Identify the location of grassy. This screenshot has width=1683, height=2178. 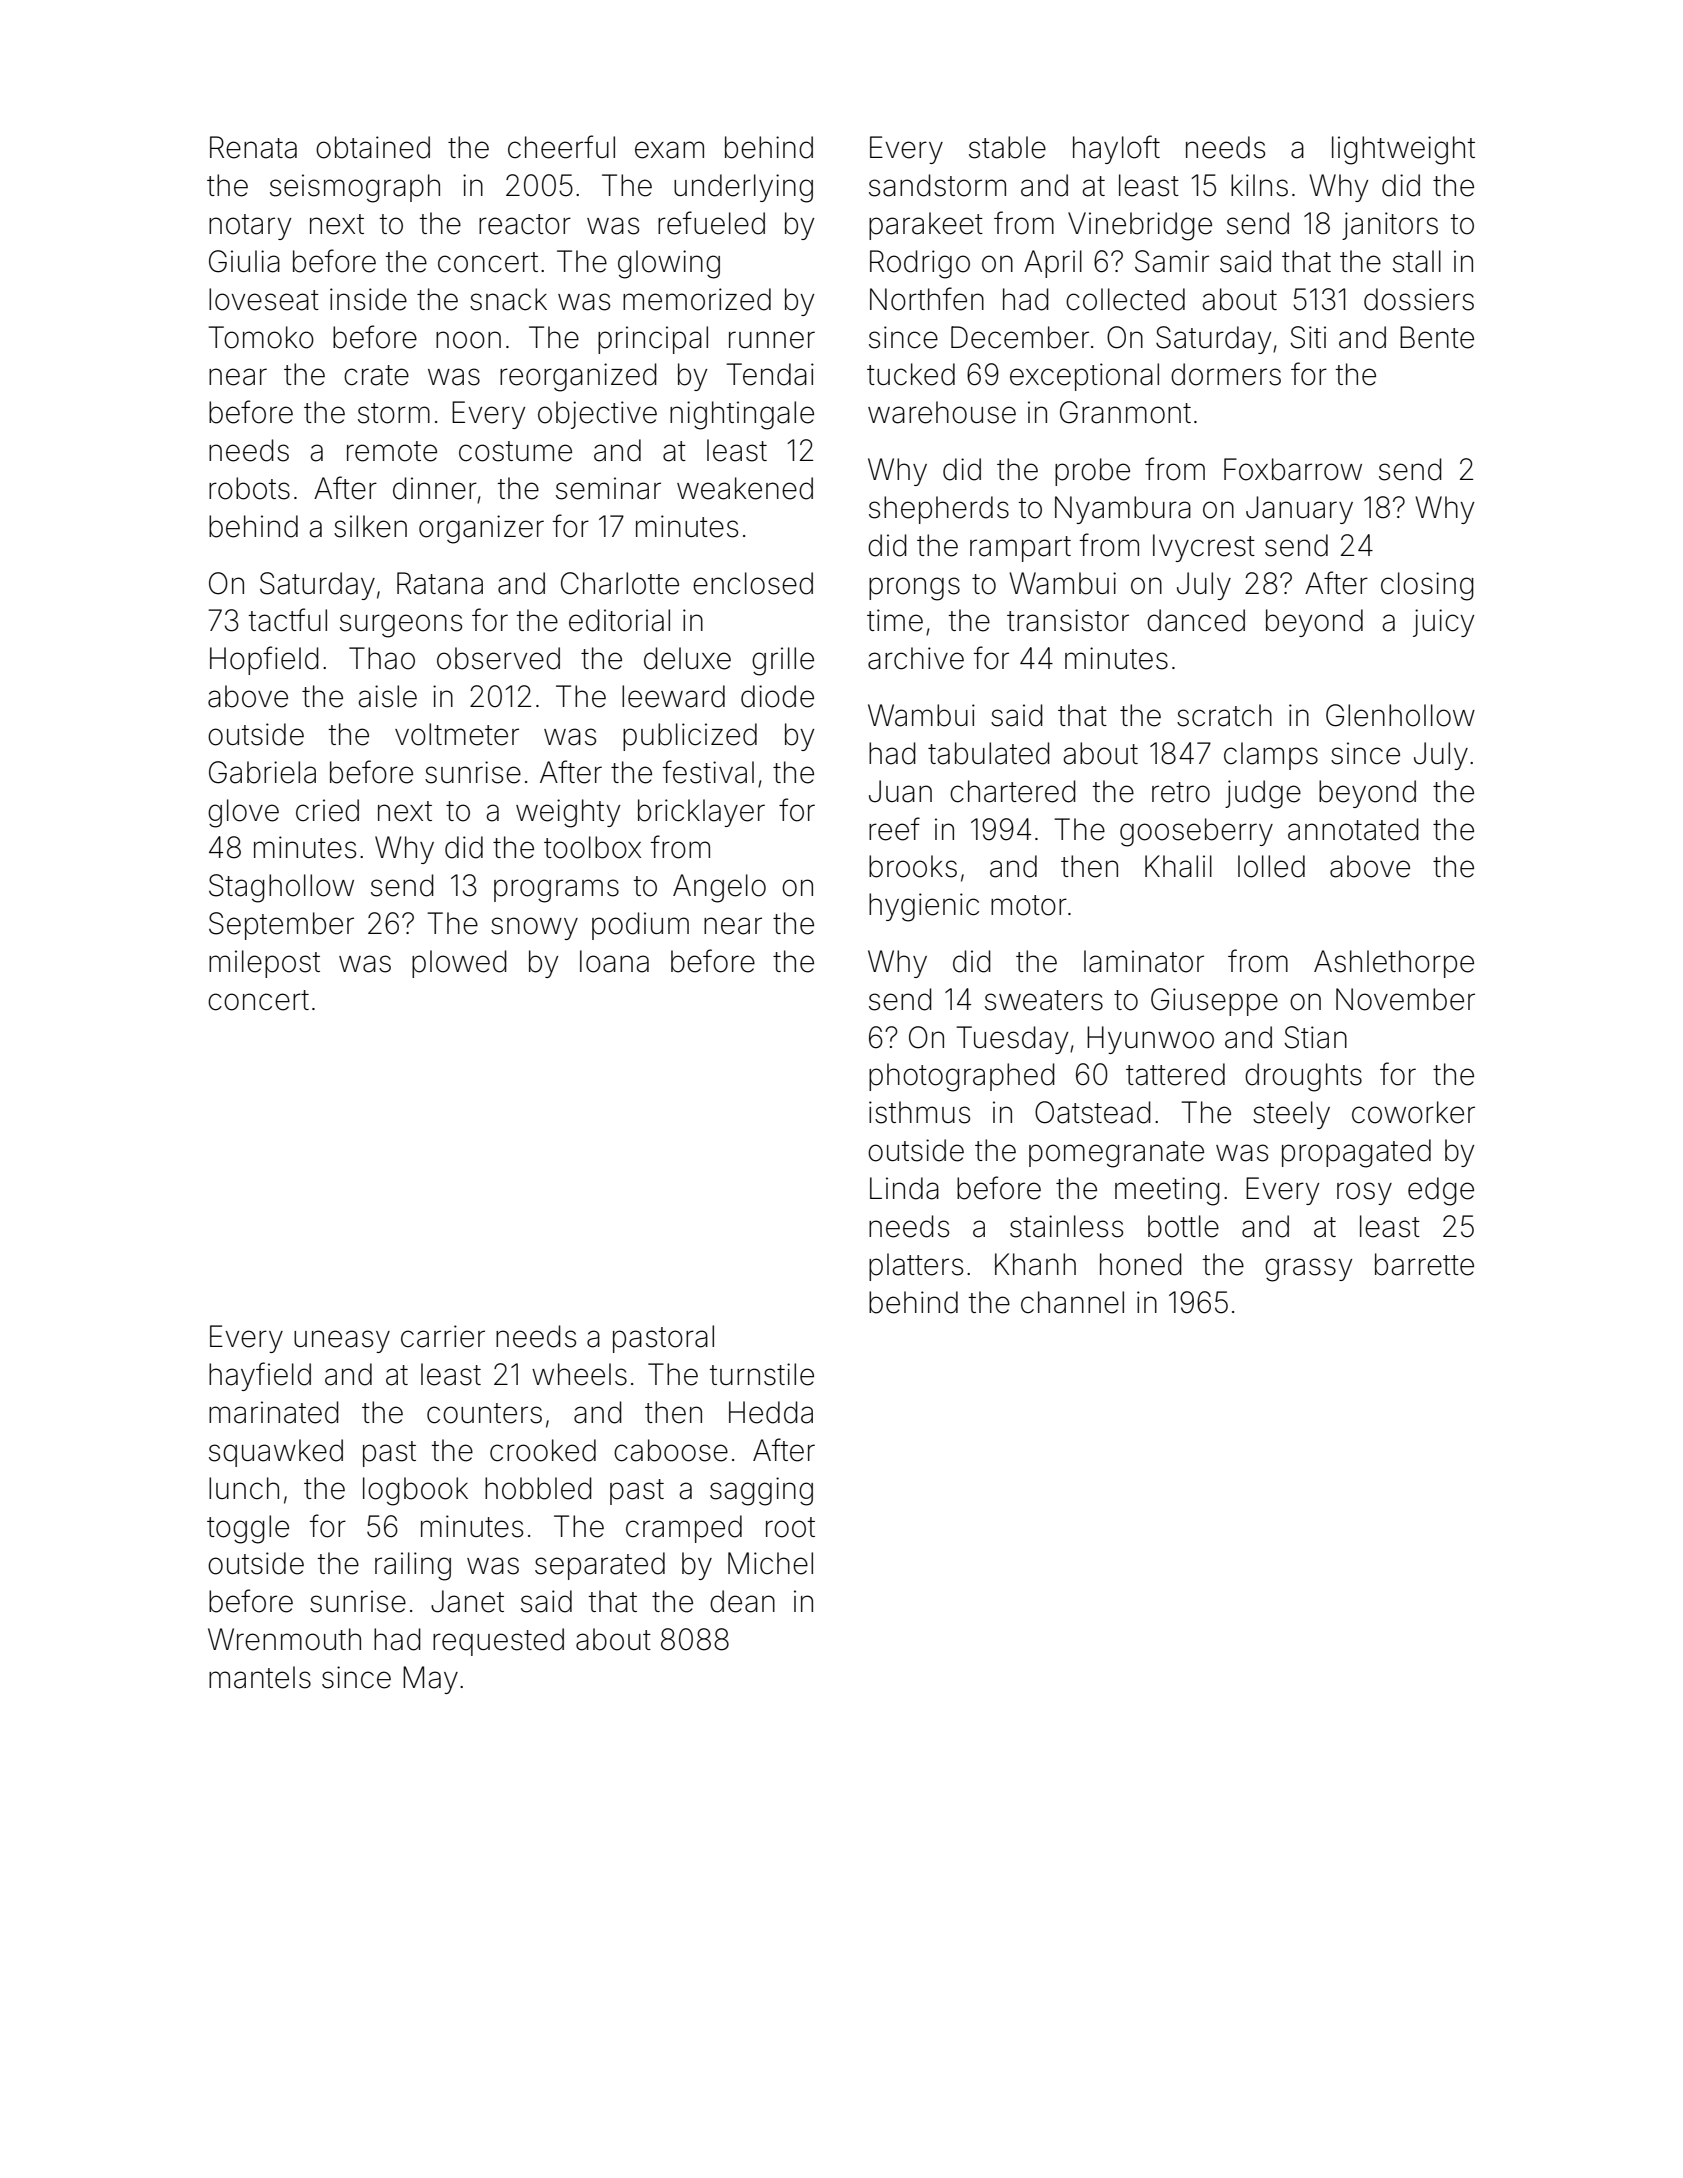
(1308, 1270).
